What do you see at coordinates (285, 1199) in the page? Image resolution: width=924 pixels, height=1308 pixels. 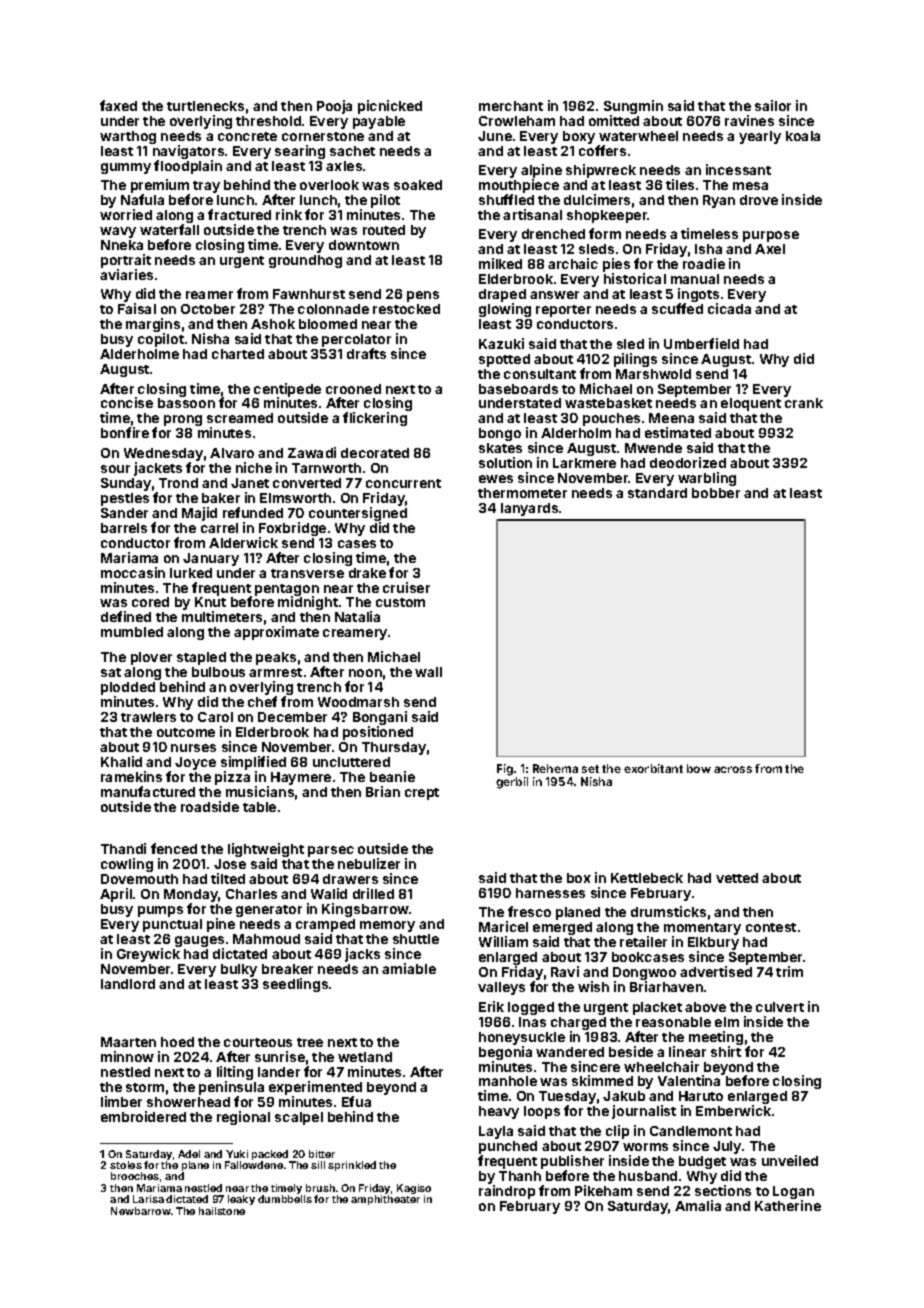 I see `dumbbells` at bounding box center [285, 1199].
